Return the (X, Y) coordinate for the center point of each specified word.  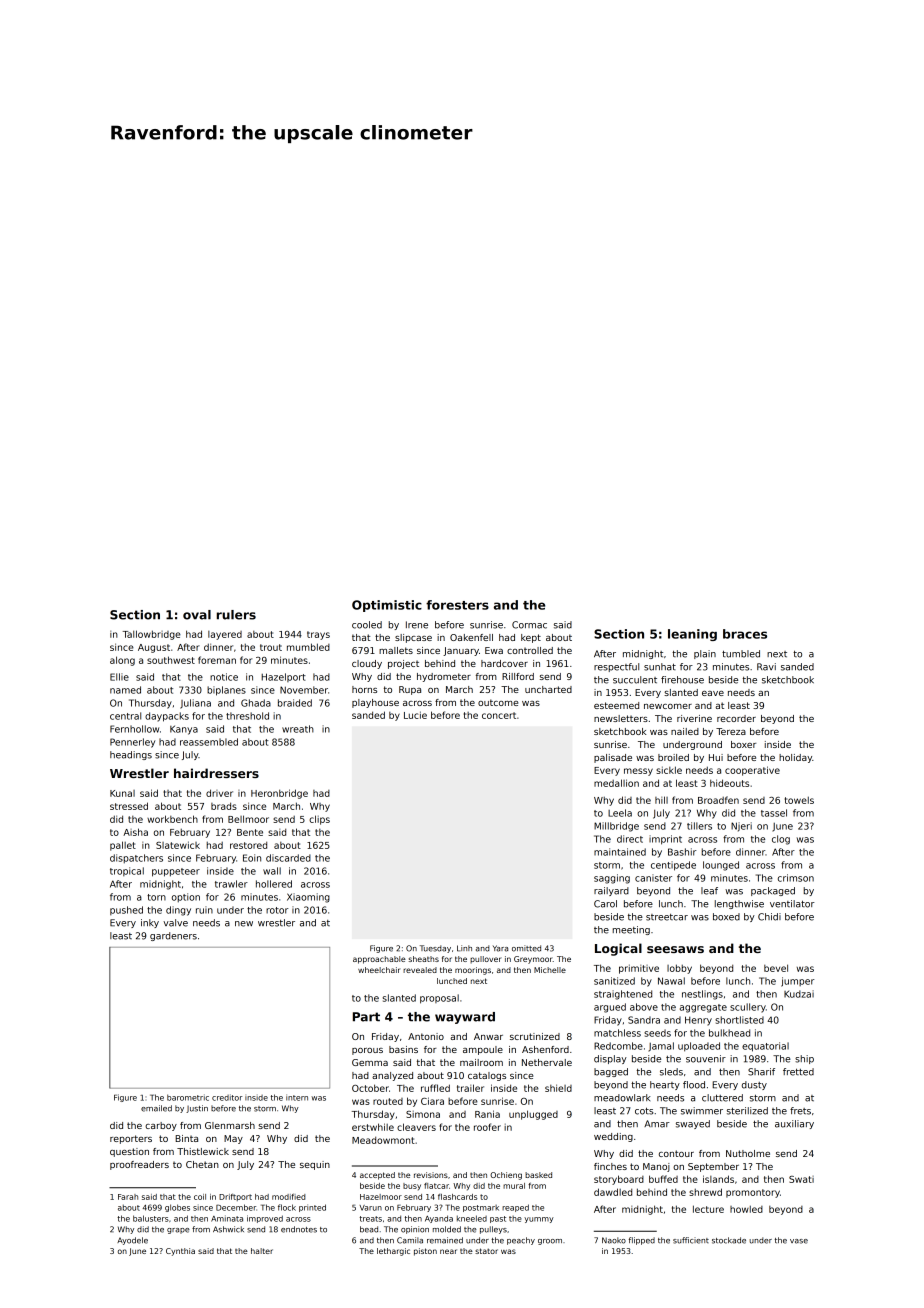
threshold (247, 716)
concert (499, 715)
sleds (671, 1072)
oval (197, 615)
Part (366, 1017)
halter (262, 1251)
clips (319, 820)
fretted (798, 1072)
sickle (669, 770)
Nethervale (547, 1062)
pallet (123, 846)
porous (367, 1051)
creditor (227, 1097)
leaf (709, 891)
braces (745, 634)
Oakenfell (471, 637)
